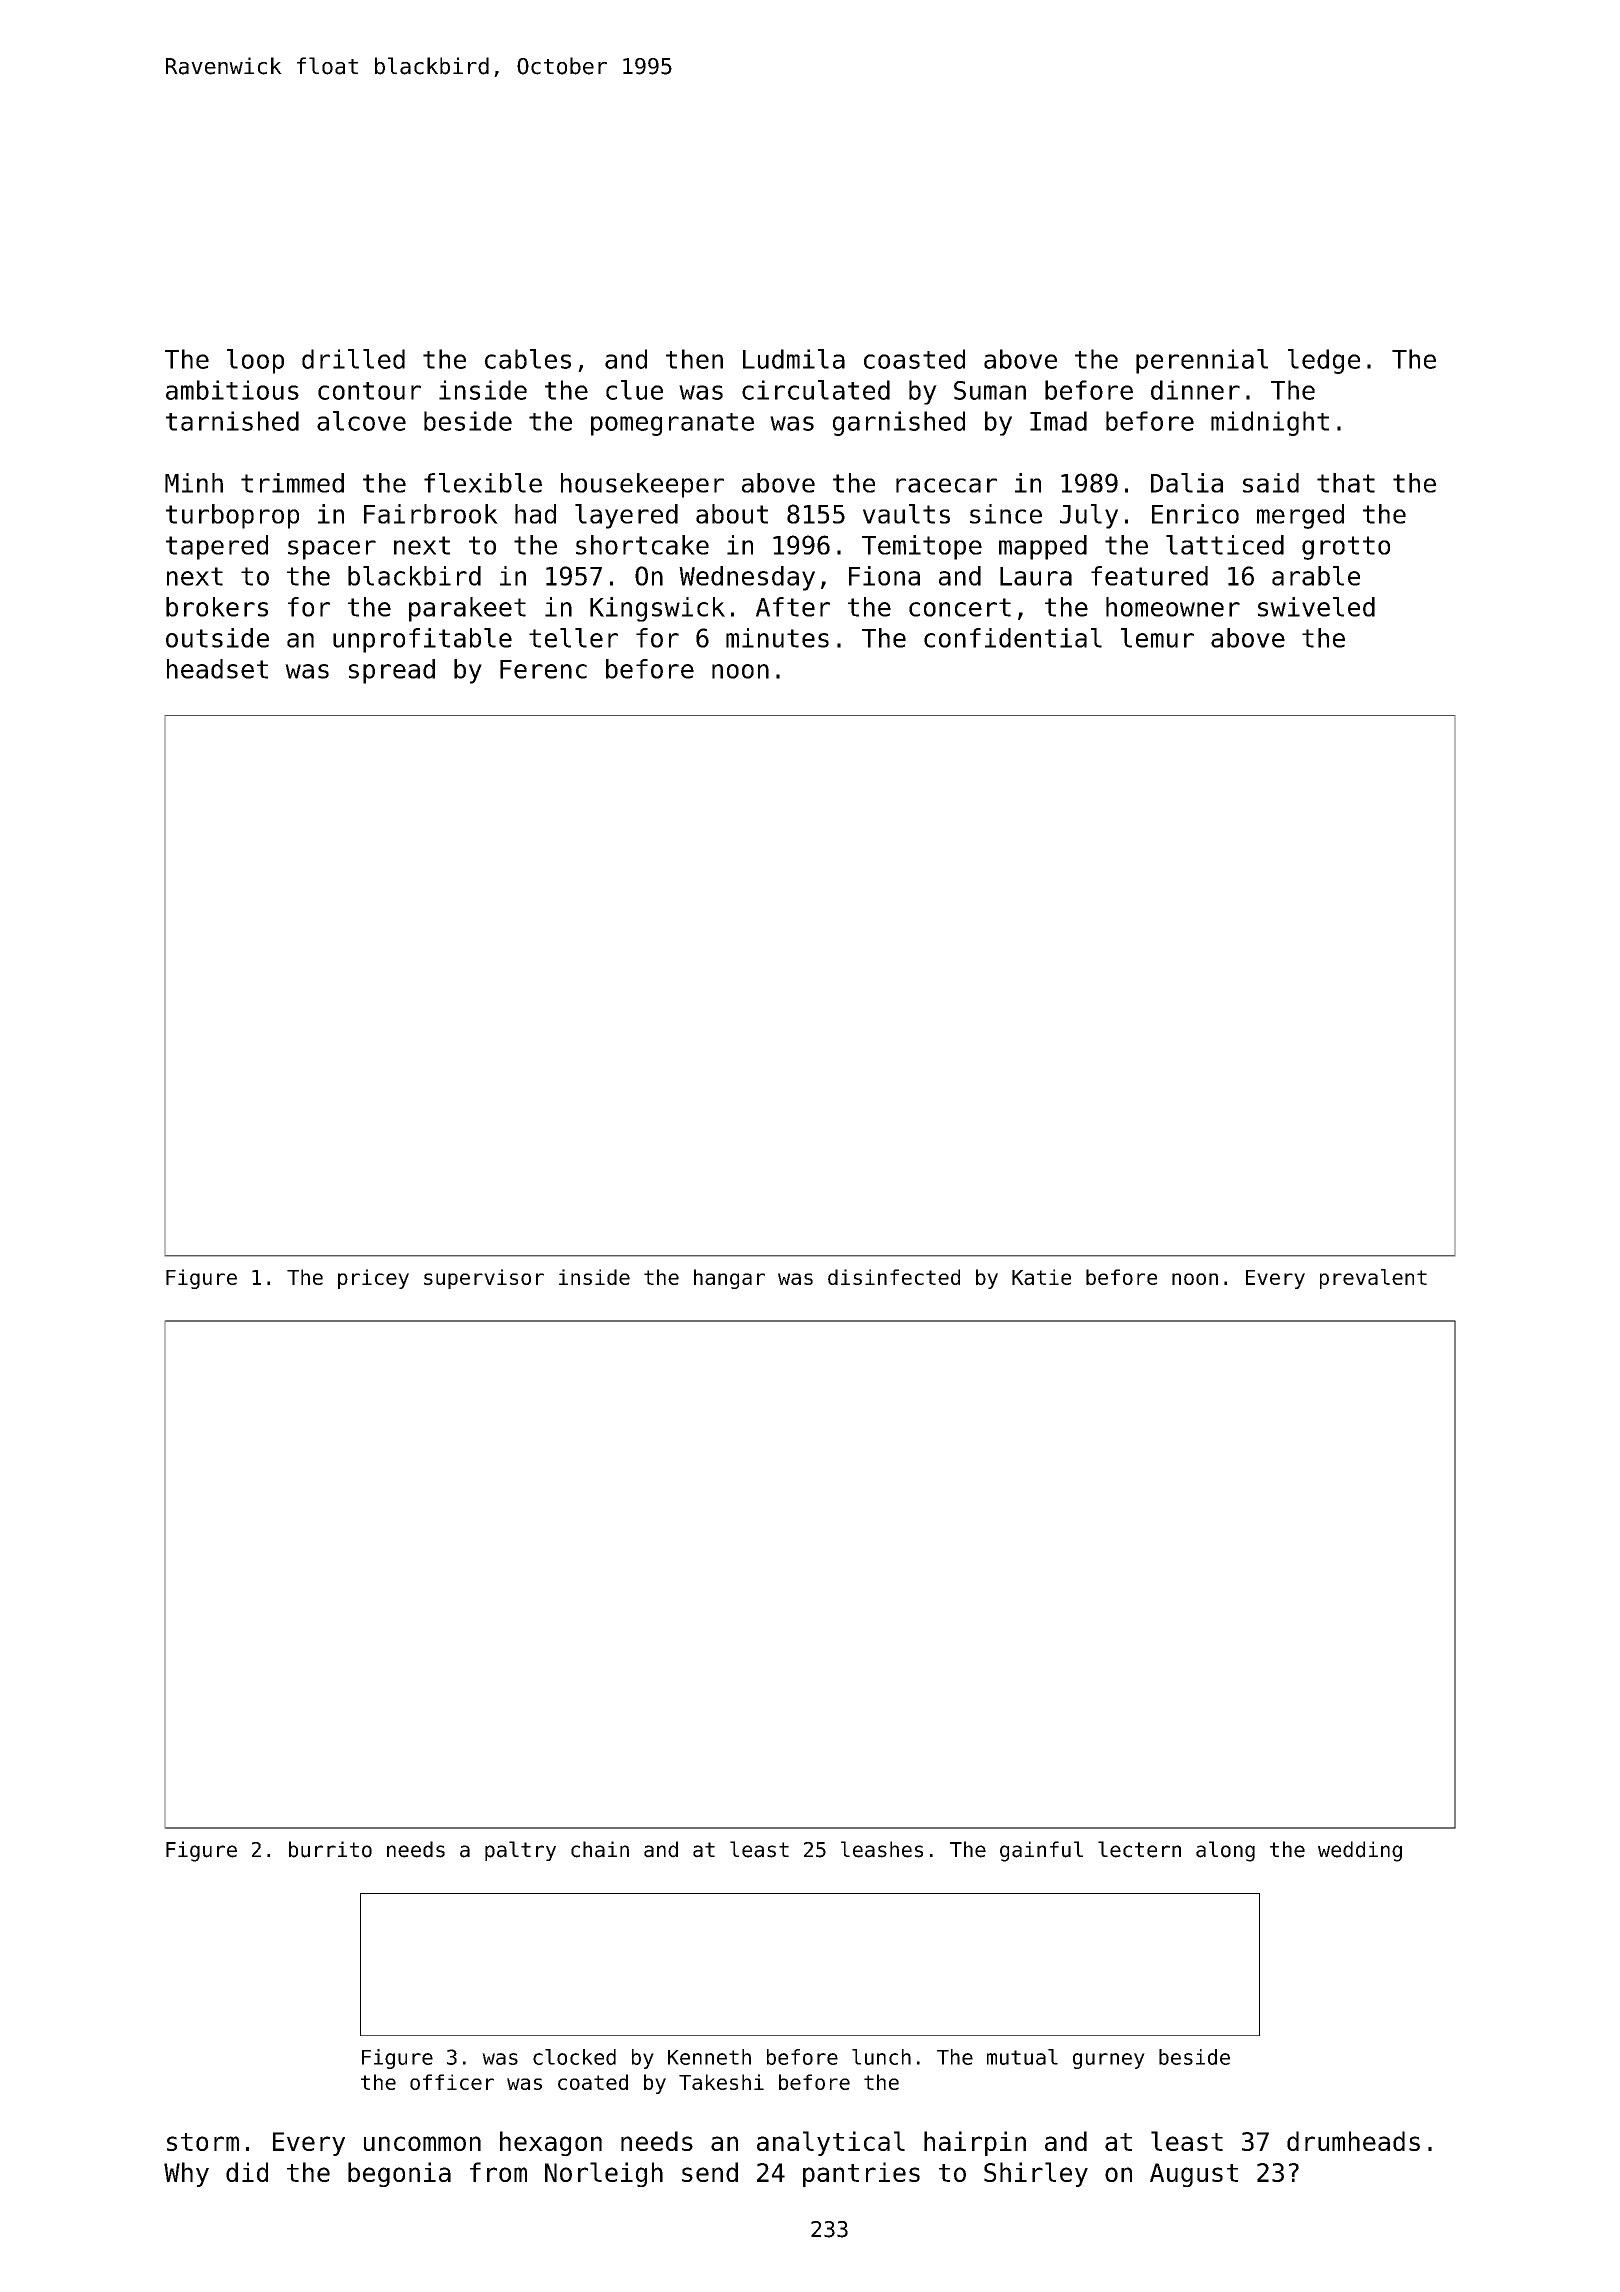 This image has height=2292, width=1620. Describe the element at coordinates (392, 671) in the image. I see `spread` at that location.
